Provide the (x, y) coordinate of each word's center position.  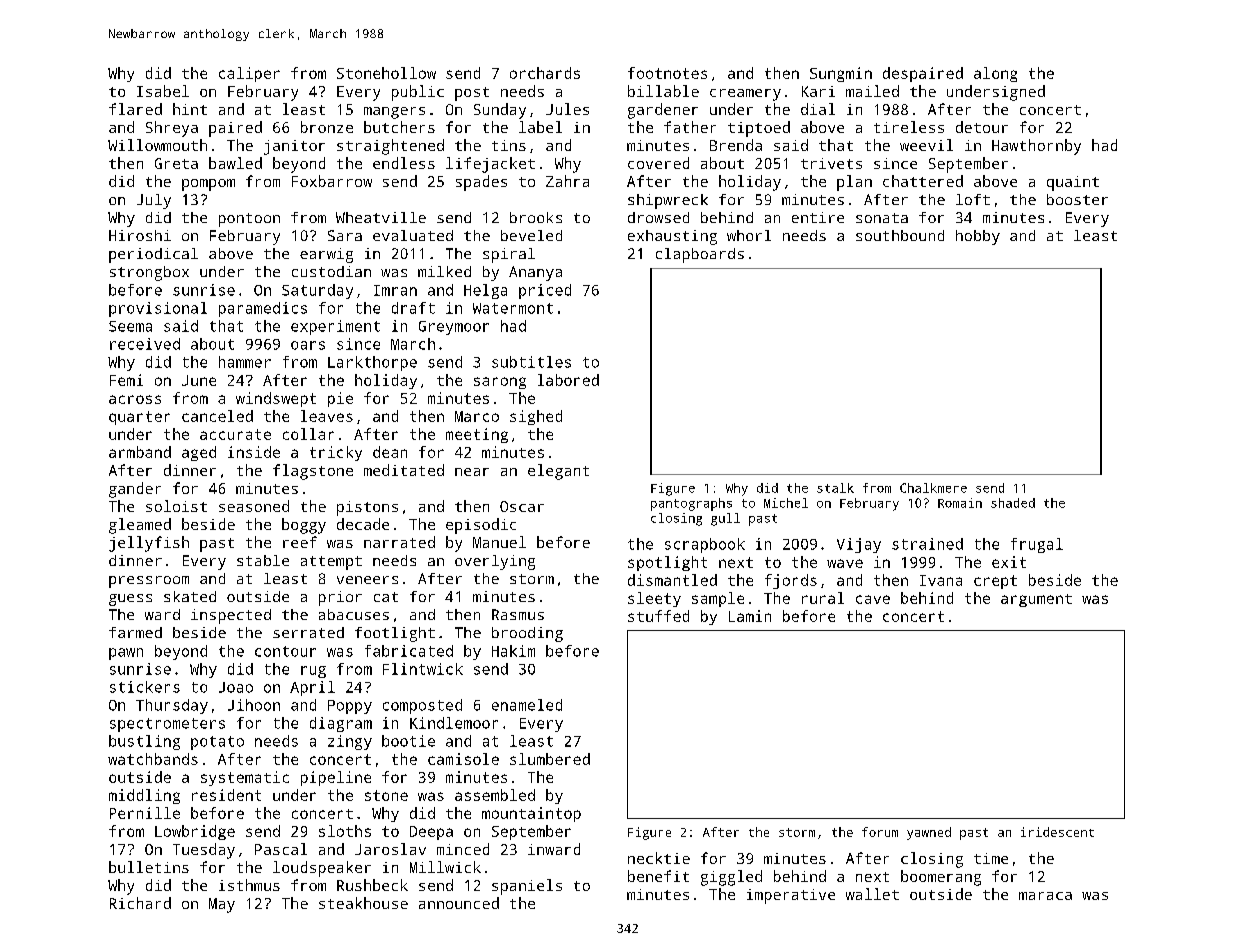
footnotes (667, 73)
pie (340, 399)
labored (568, 380)
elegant (558, 472)
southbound (900, 235)
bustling (144, 742)
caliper (249, 74)
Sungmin (841, 74)
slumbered (550, 759)
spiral (509, 255)
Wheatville (381, 217)
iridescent (1057, 832)
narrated (399, 542)
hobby (978, 237)
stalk (835, 488)
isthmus (249, 885)
